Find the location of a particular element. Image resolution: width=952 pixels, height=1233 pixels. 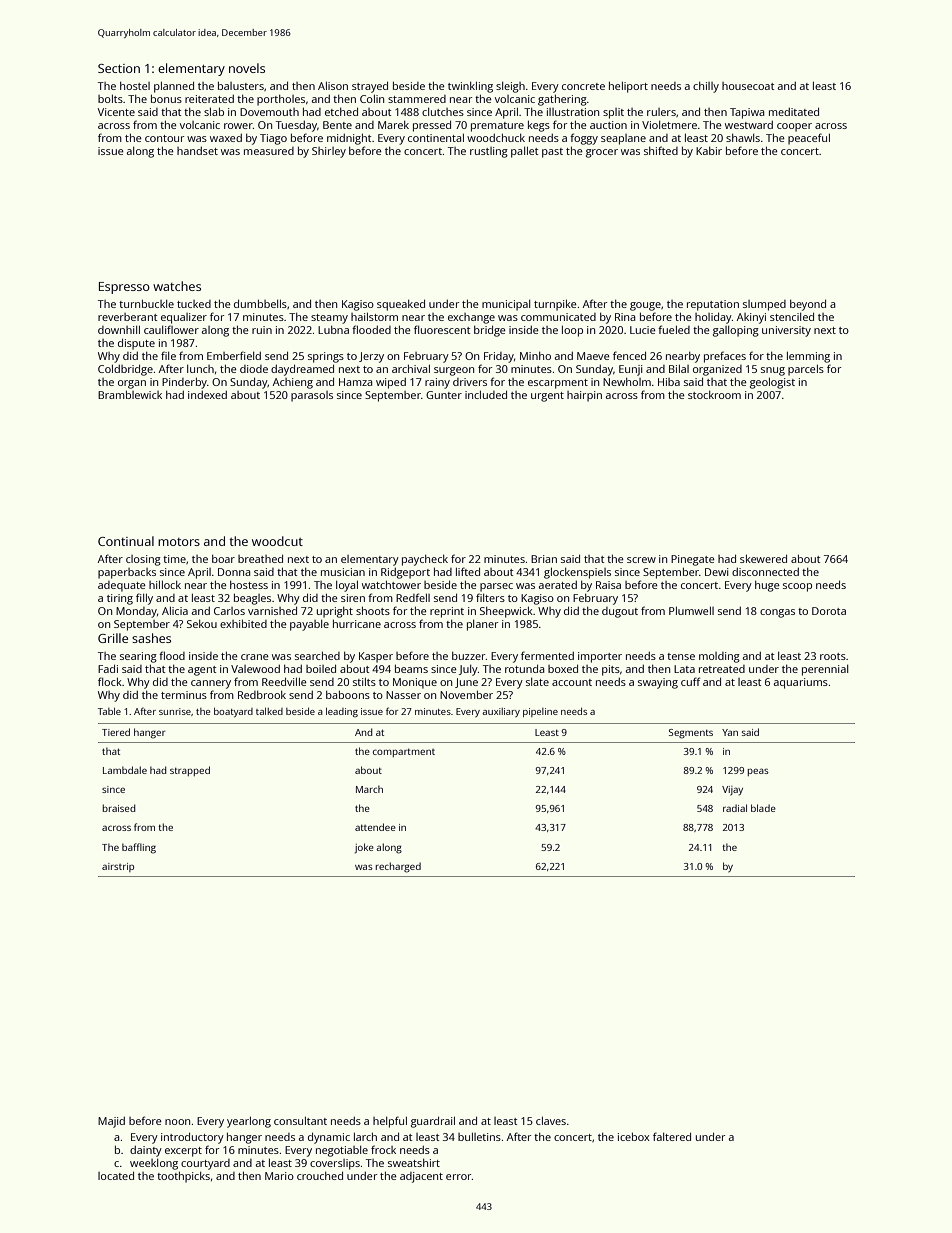

housecoat is located at coordinates (748, 86).
